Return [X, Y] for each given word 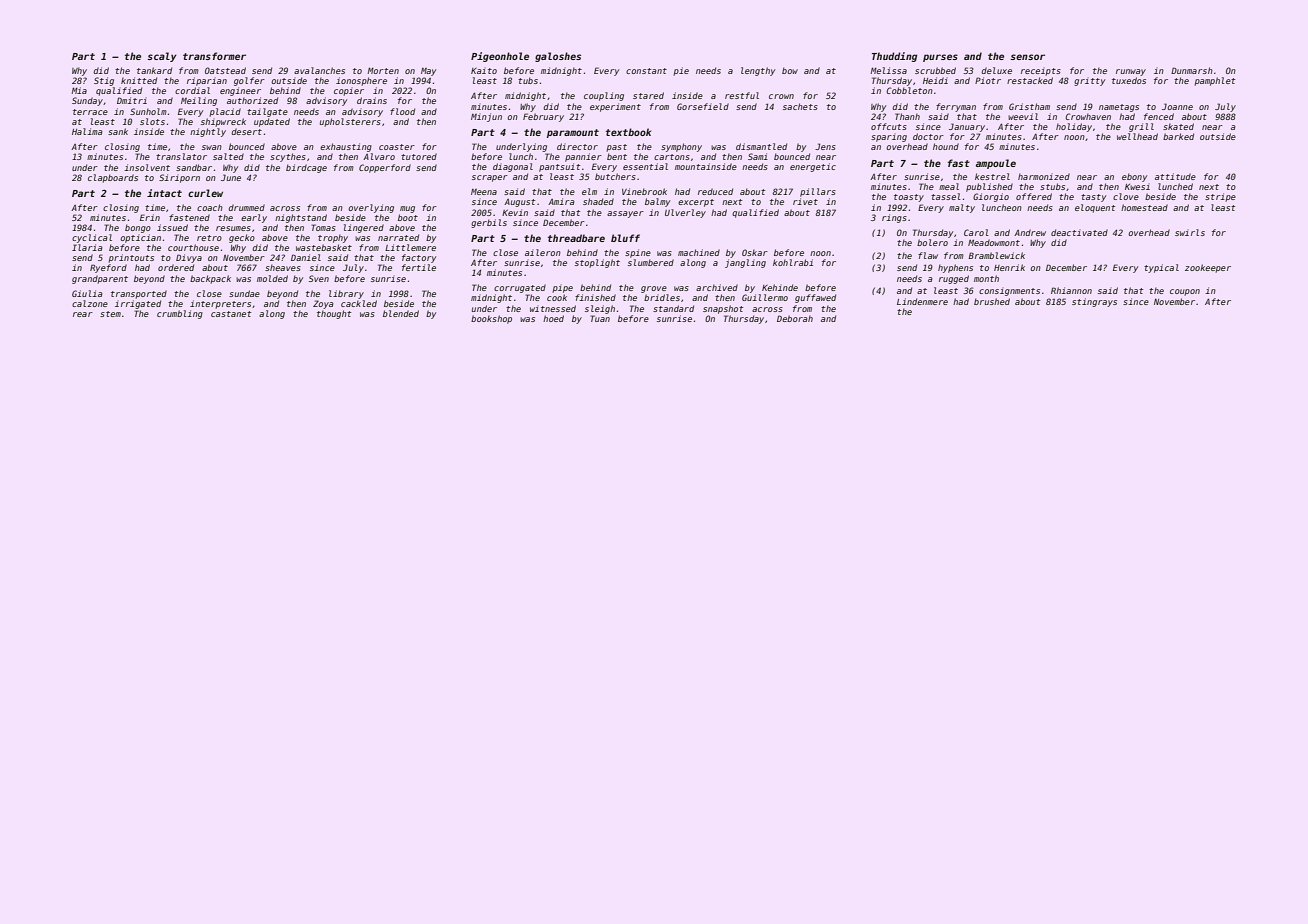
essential [645, 166]
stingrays [1094, 302]
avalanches [319, 70]
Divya [189, 258]
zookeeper [1208, 268]
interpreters [220, 304]
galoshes [558, 57]
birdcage [306, 168]
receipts [1041, 71]
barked [1178, 136]
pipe [562, 288]
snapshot [723, 309]
